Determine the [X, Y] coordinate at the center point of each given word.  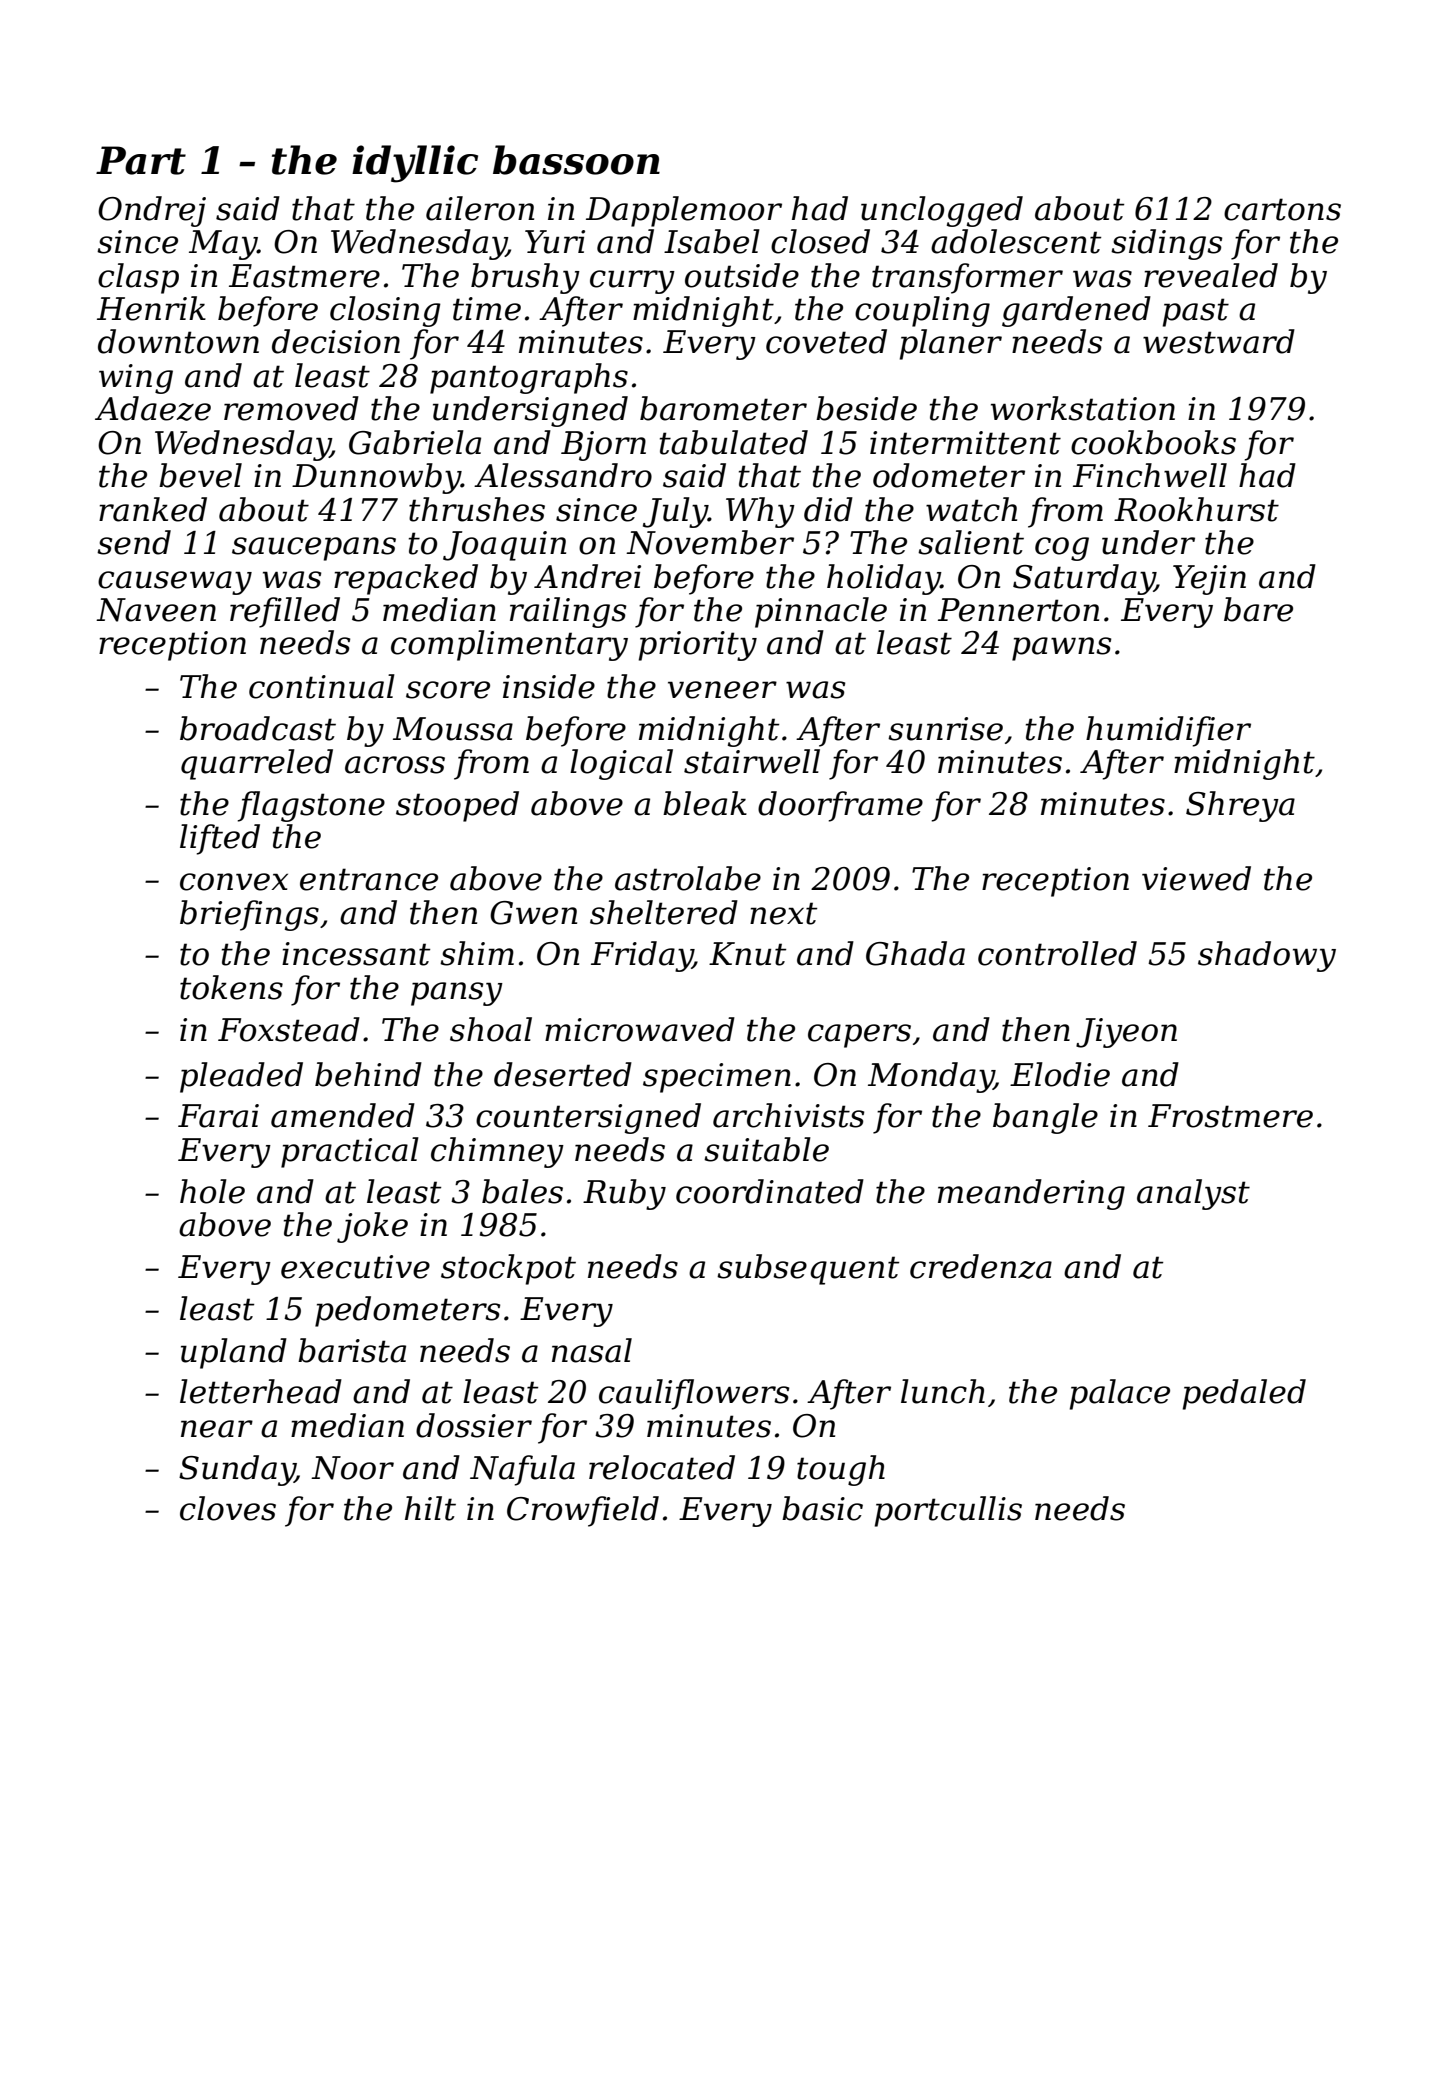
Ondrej [152, 211]
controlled [1057, 953]
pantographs [529, 378]
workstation [1083, 408]
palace [1120, 1394]
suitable [766, 1149]
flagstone [311, 806]
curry [632, 282]
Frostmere [1230, 1116]
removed [291, 408]
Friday [642, 956]
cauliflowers [694, 1394]
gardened [1076, 311]
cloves [228, 1508]
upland [234, 1353]
